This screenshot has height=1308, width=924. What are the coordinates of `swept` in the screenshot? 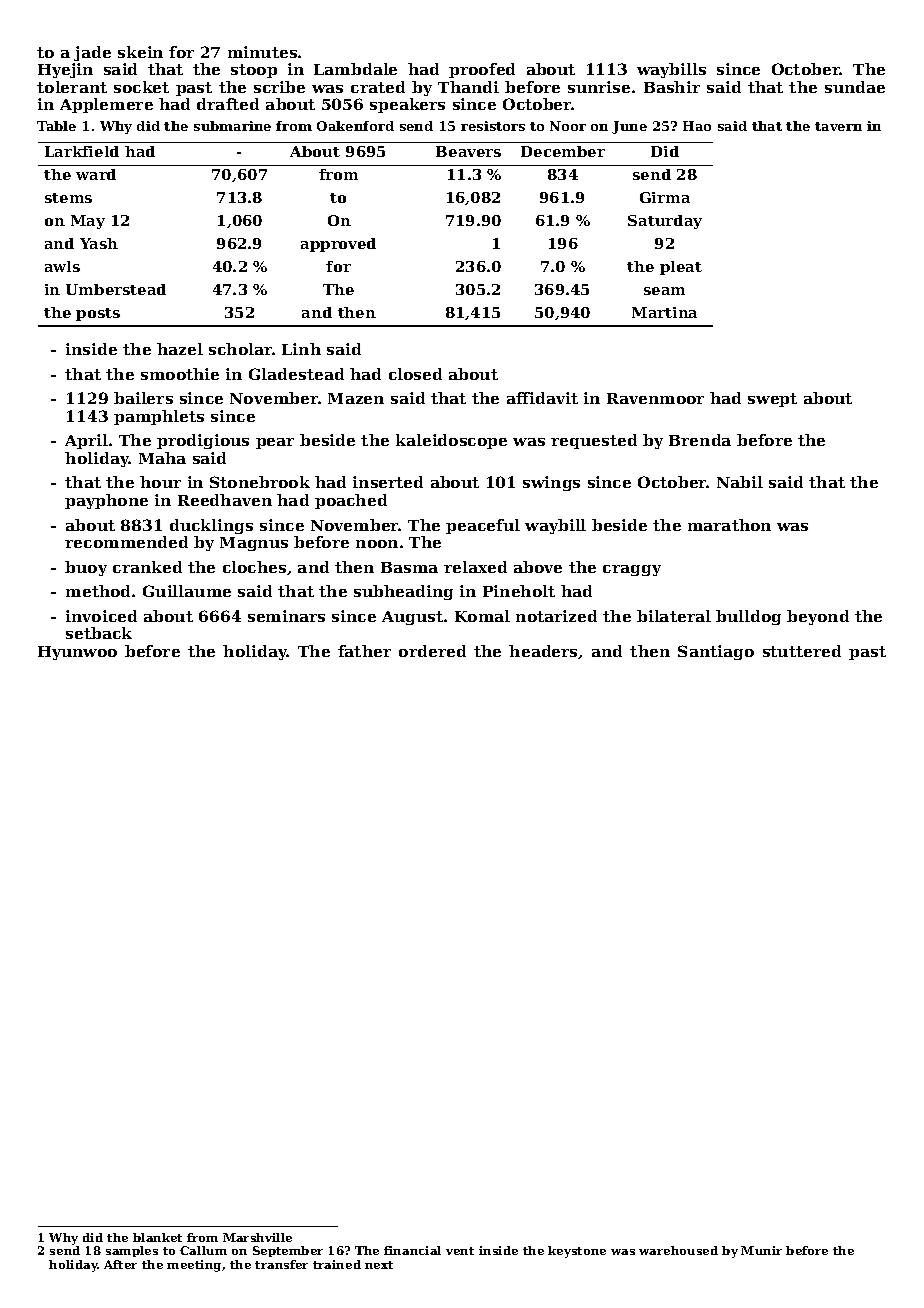 It's located at (772, 400).
